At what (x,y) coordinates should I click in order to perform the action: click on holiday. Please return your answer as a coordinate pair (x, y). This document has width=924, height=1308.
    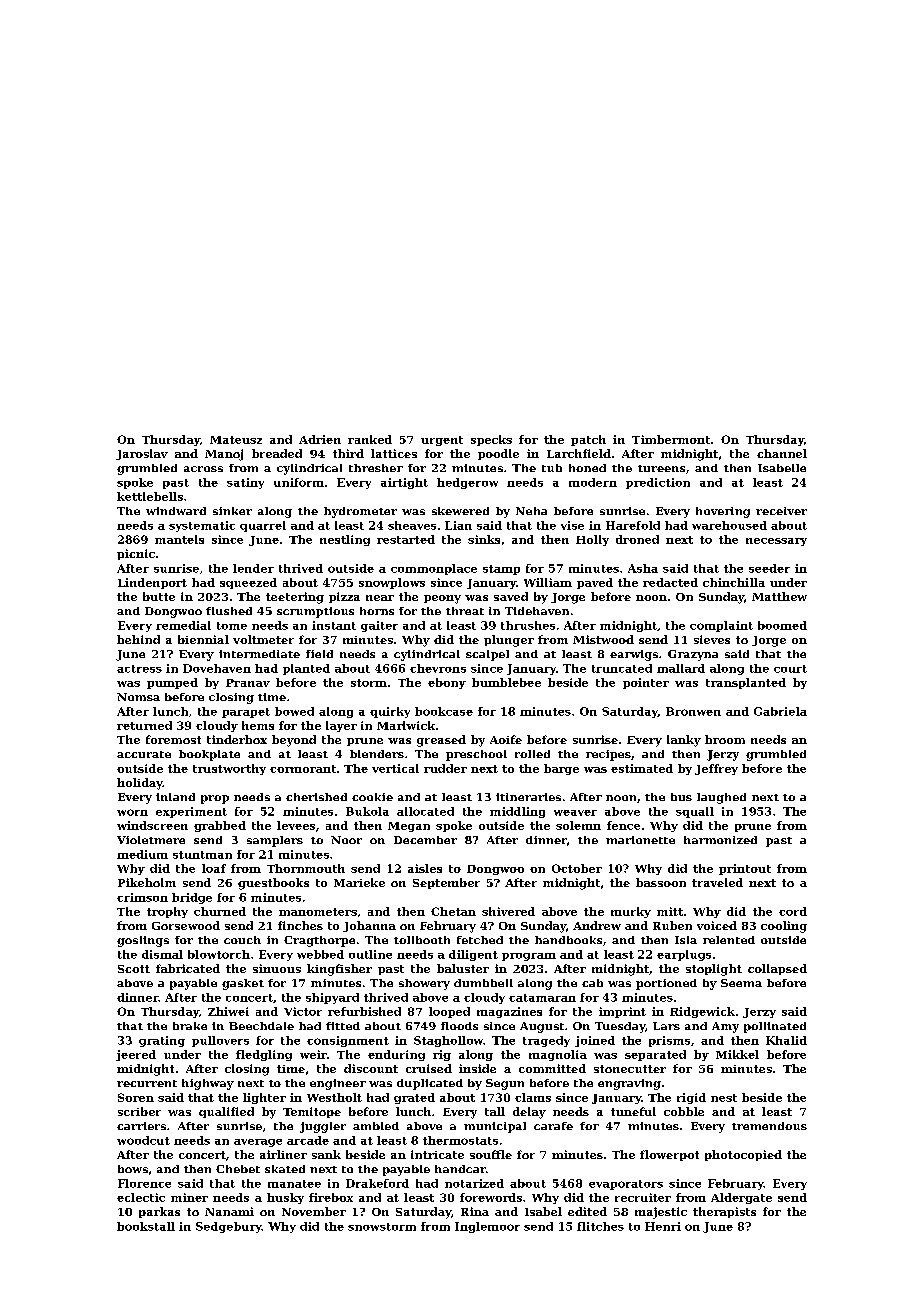
    Looking at the image, I should click on (140, 784).
